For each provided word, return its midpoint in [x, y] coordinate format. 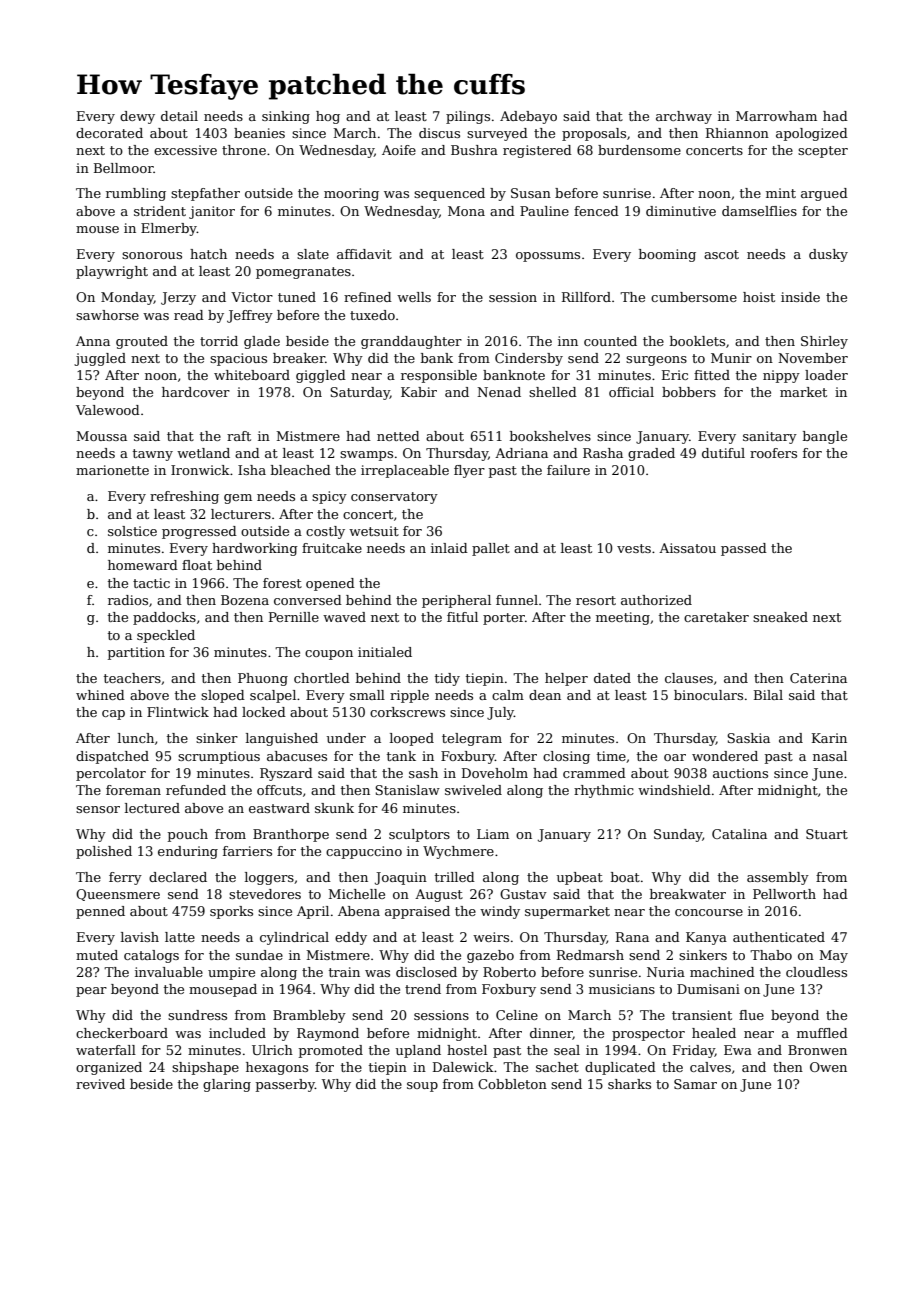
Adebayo [528, 117]
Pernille [294, 617]
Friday [694, 1051]
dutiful [723, 453]
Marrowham [776, 116]
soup [422, 1087]
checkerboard [122, 1033]
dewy [137, 117]
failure [568, 470]
